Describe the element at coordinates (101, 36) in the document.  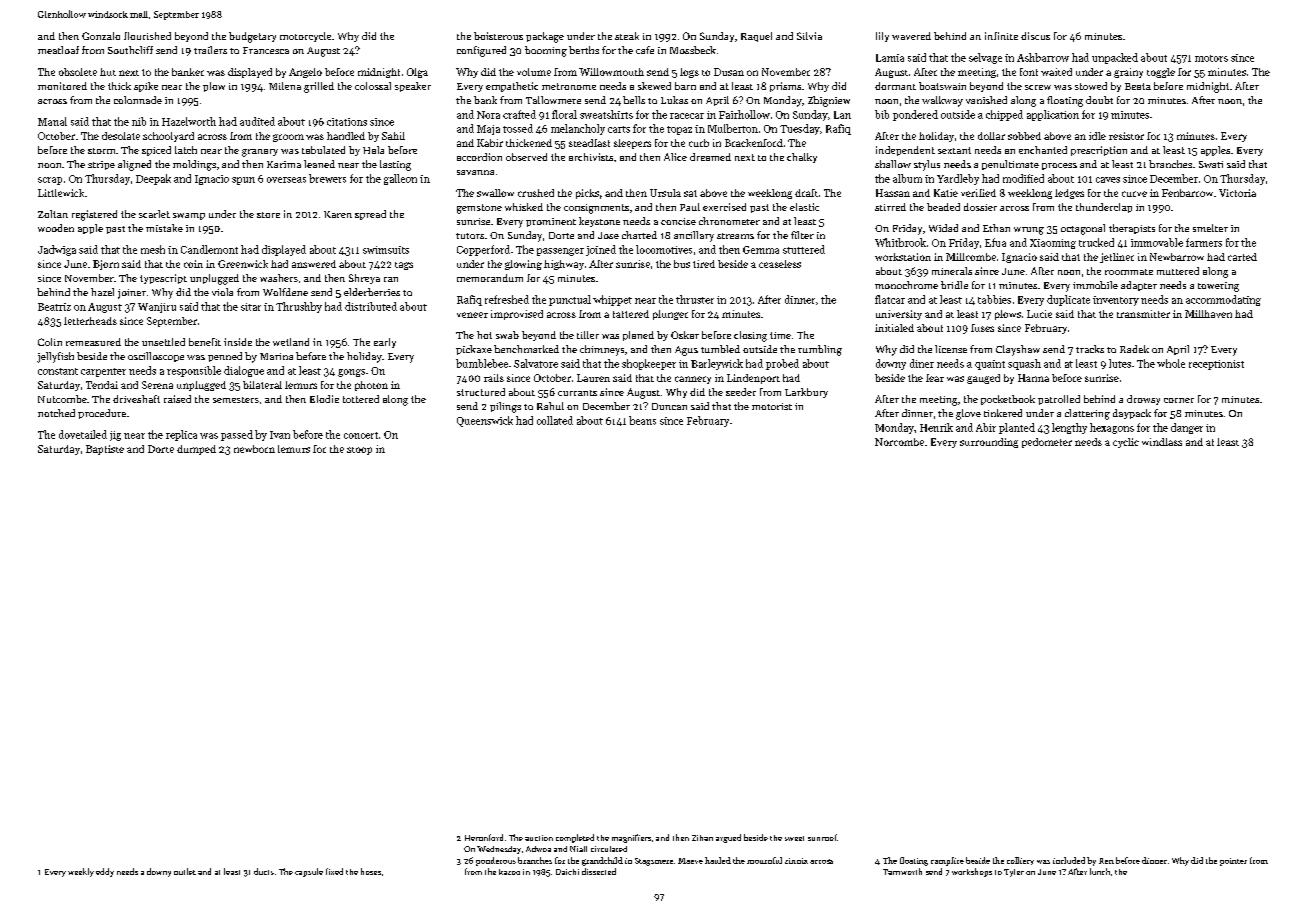
I see `Gonzalo` at that location.
